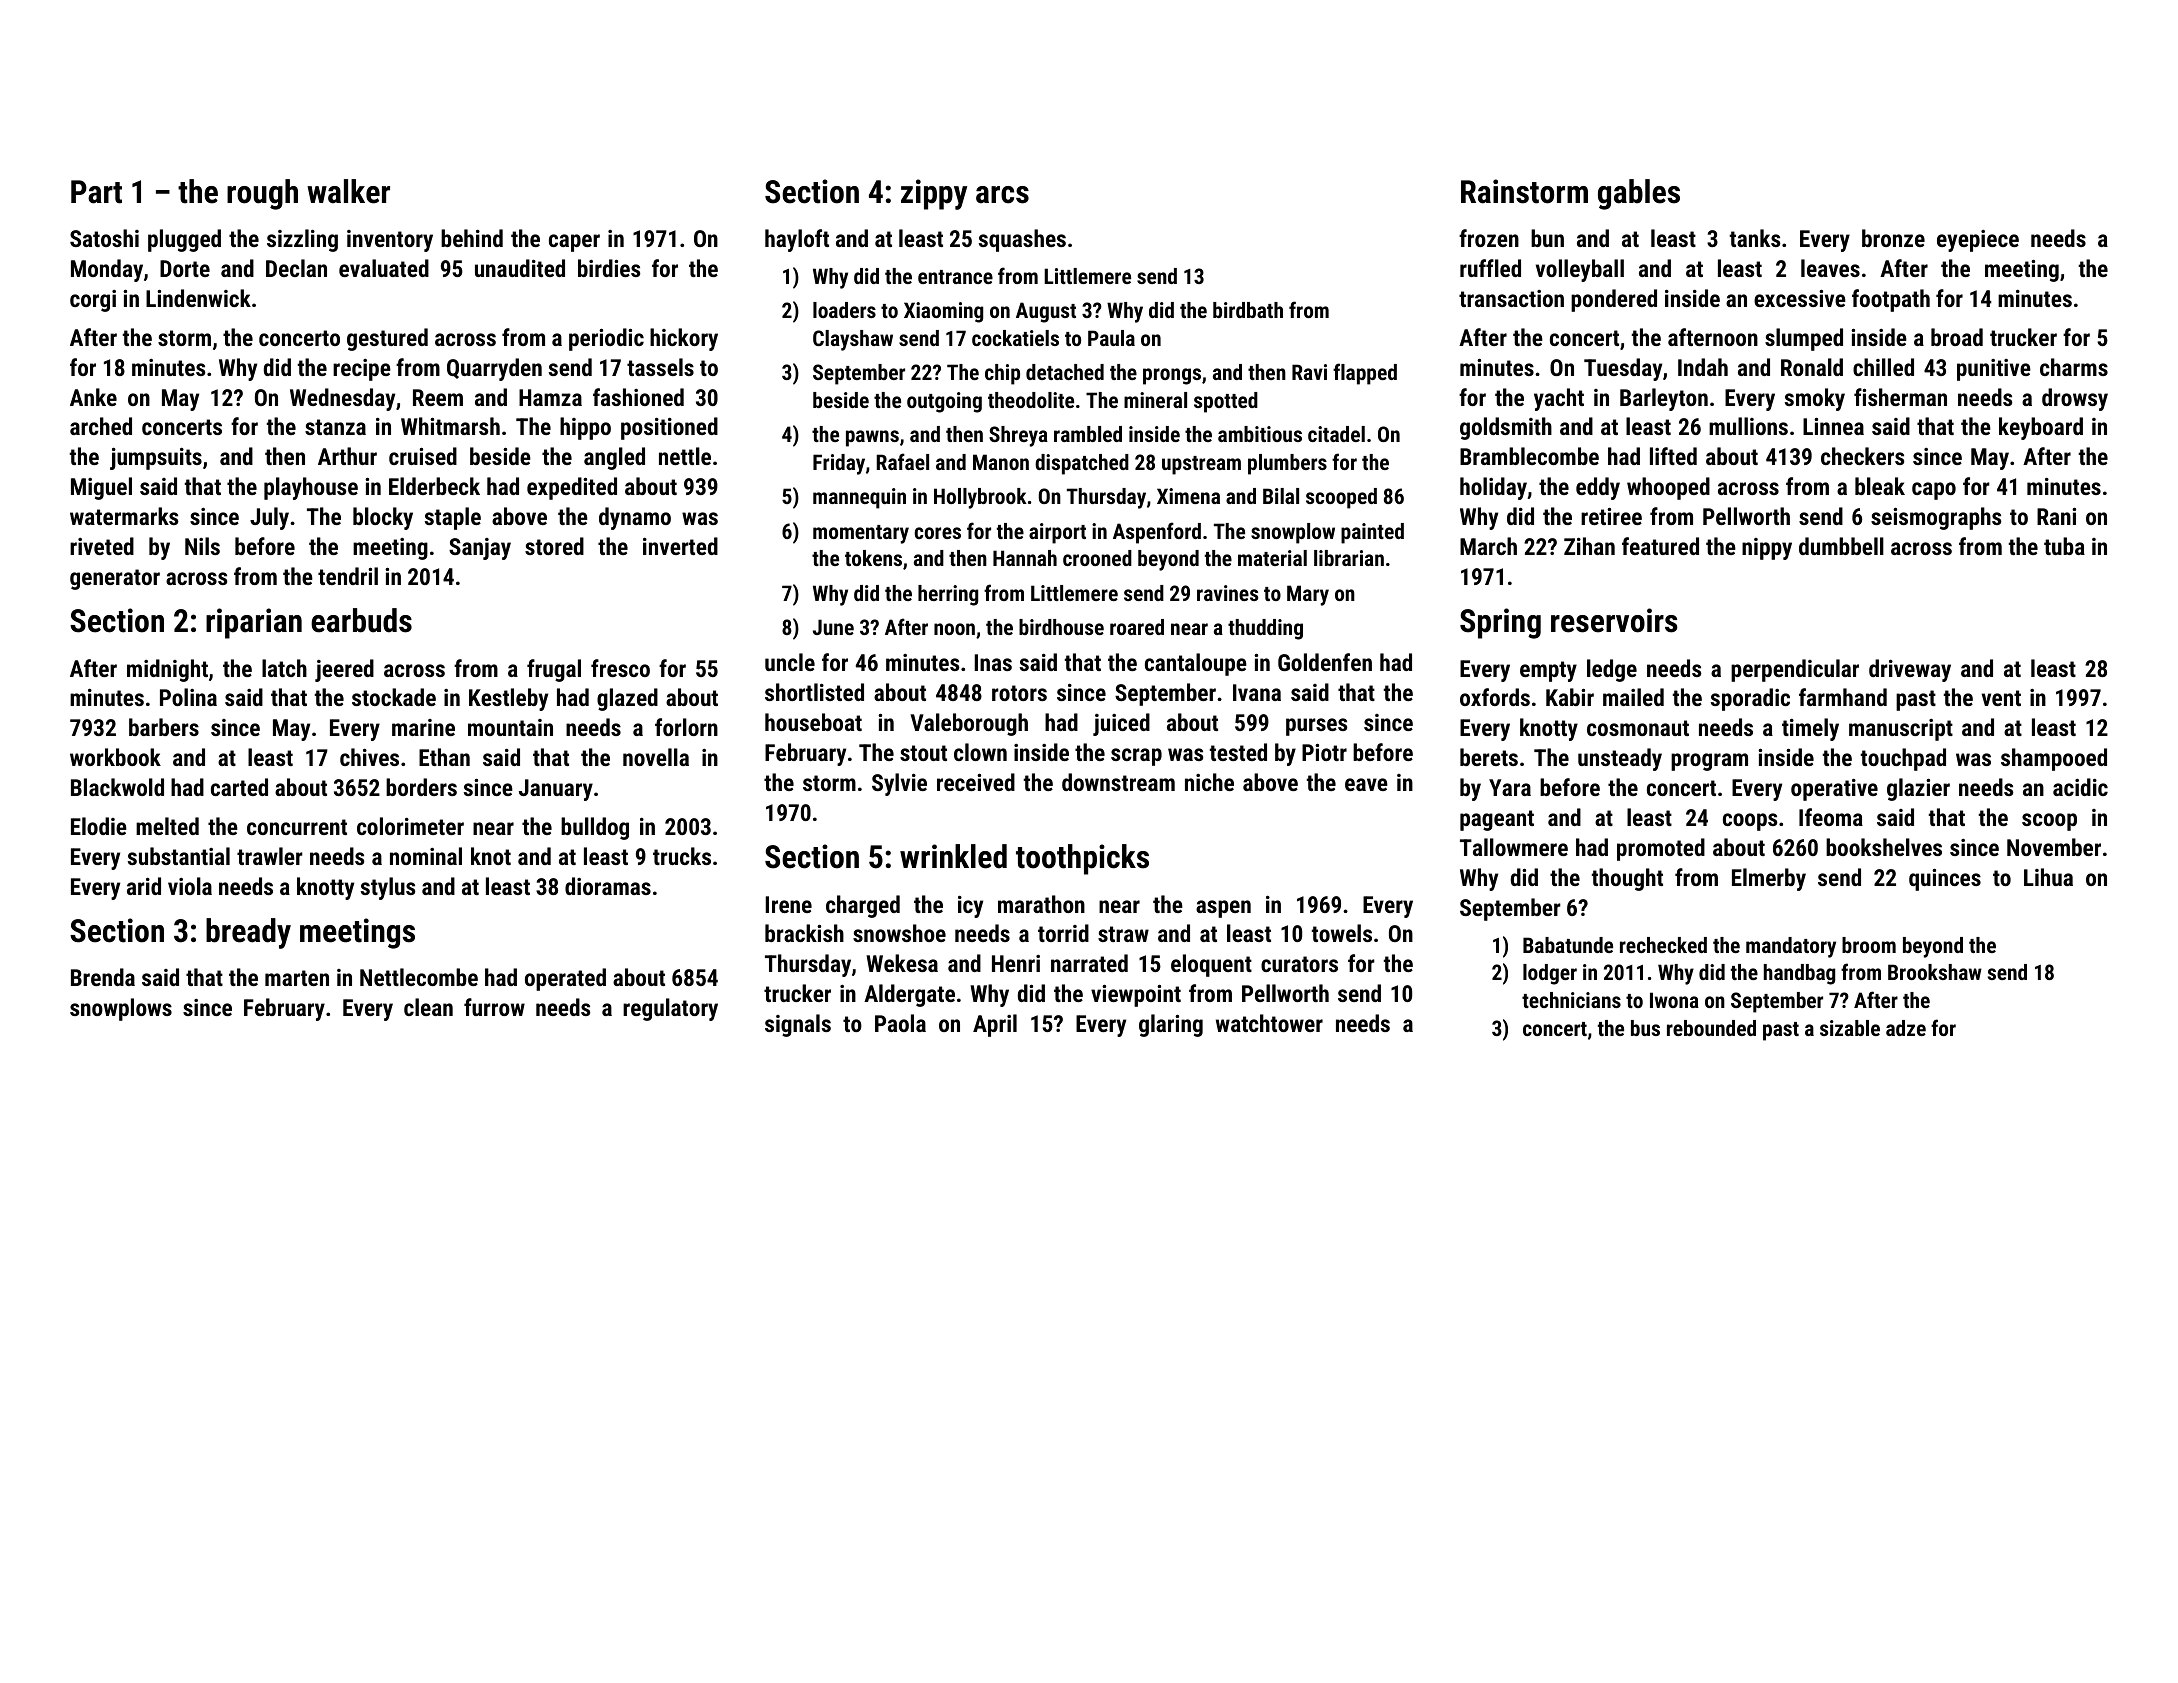 The image size is (2178, 1683). Describe the element at coordinates (254, 623) in the screenshot. I see `riparian` at that location.
